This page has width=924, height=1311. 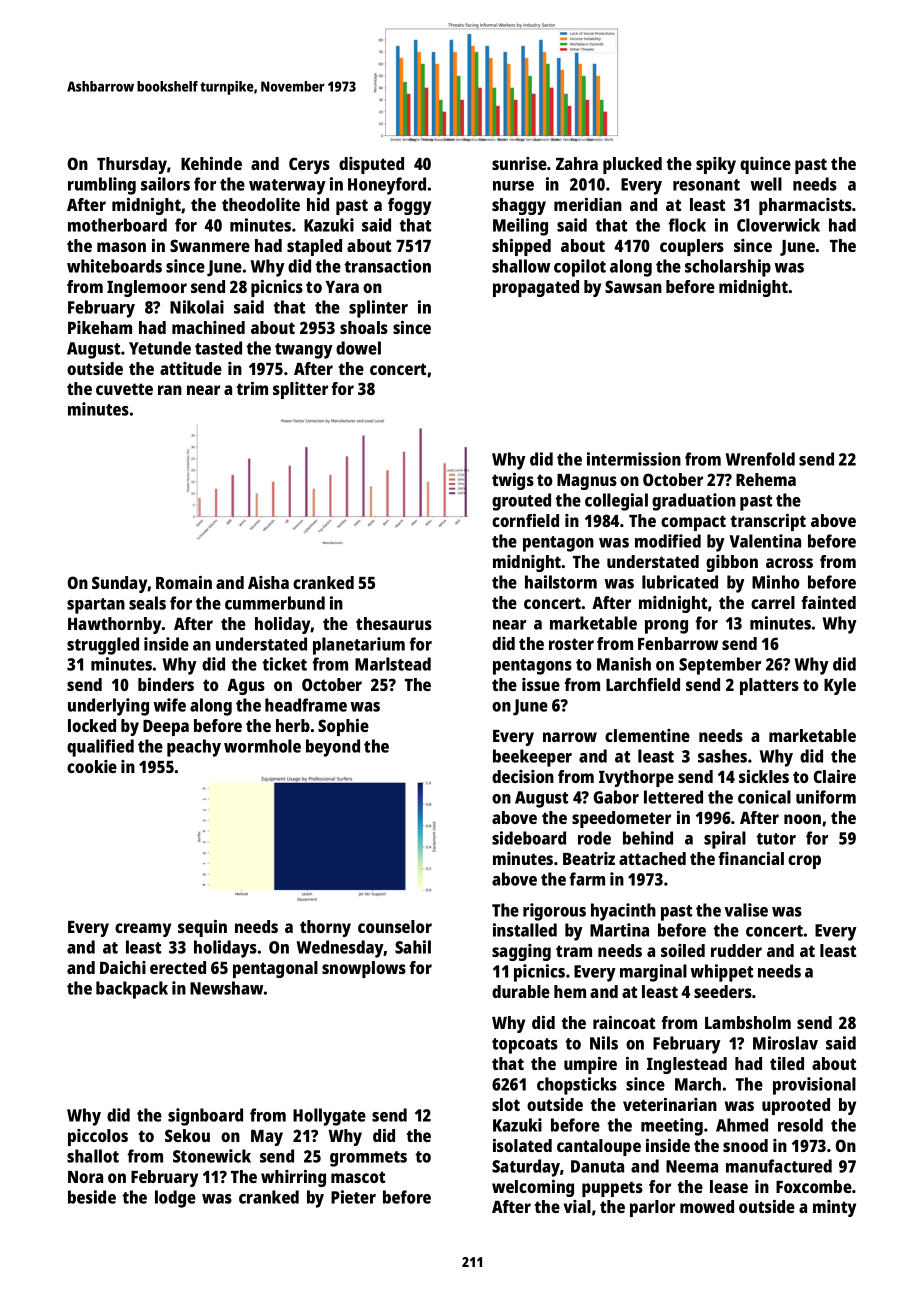 What do you see at coordinates (623, 912) in the page?
I see `hyacinth` at bounding box center [623, 912].
